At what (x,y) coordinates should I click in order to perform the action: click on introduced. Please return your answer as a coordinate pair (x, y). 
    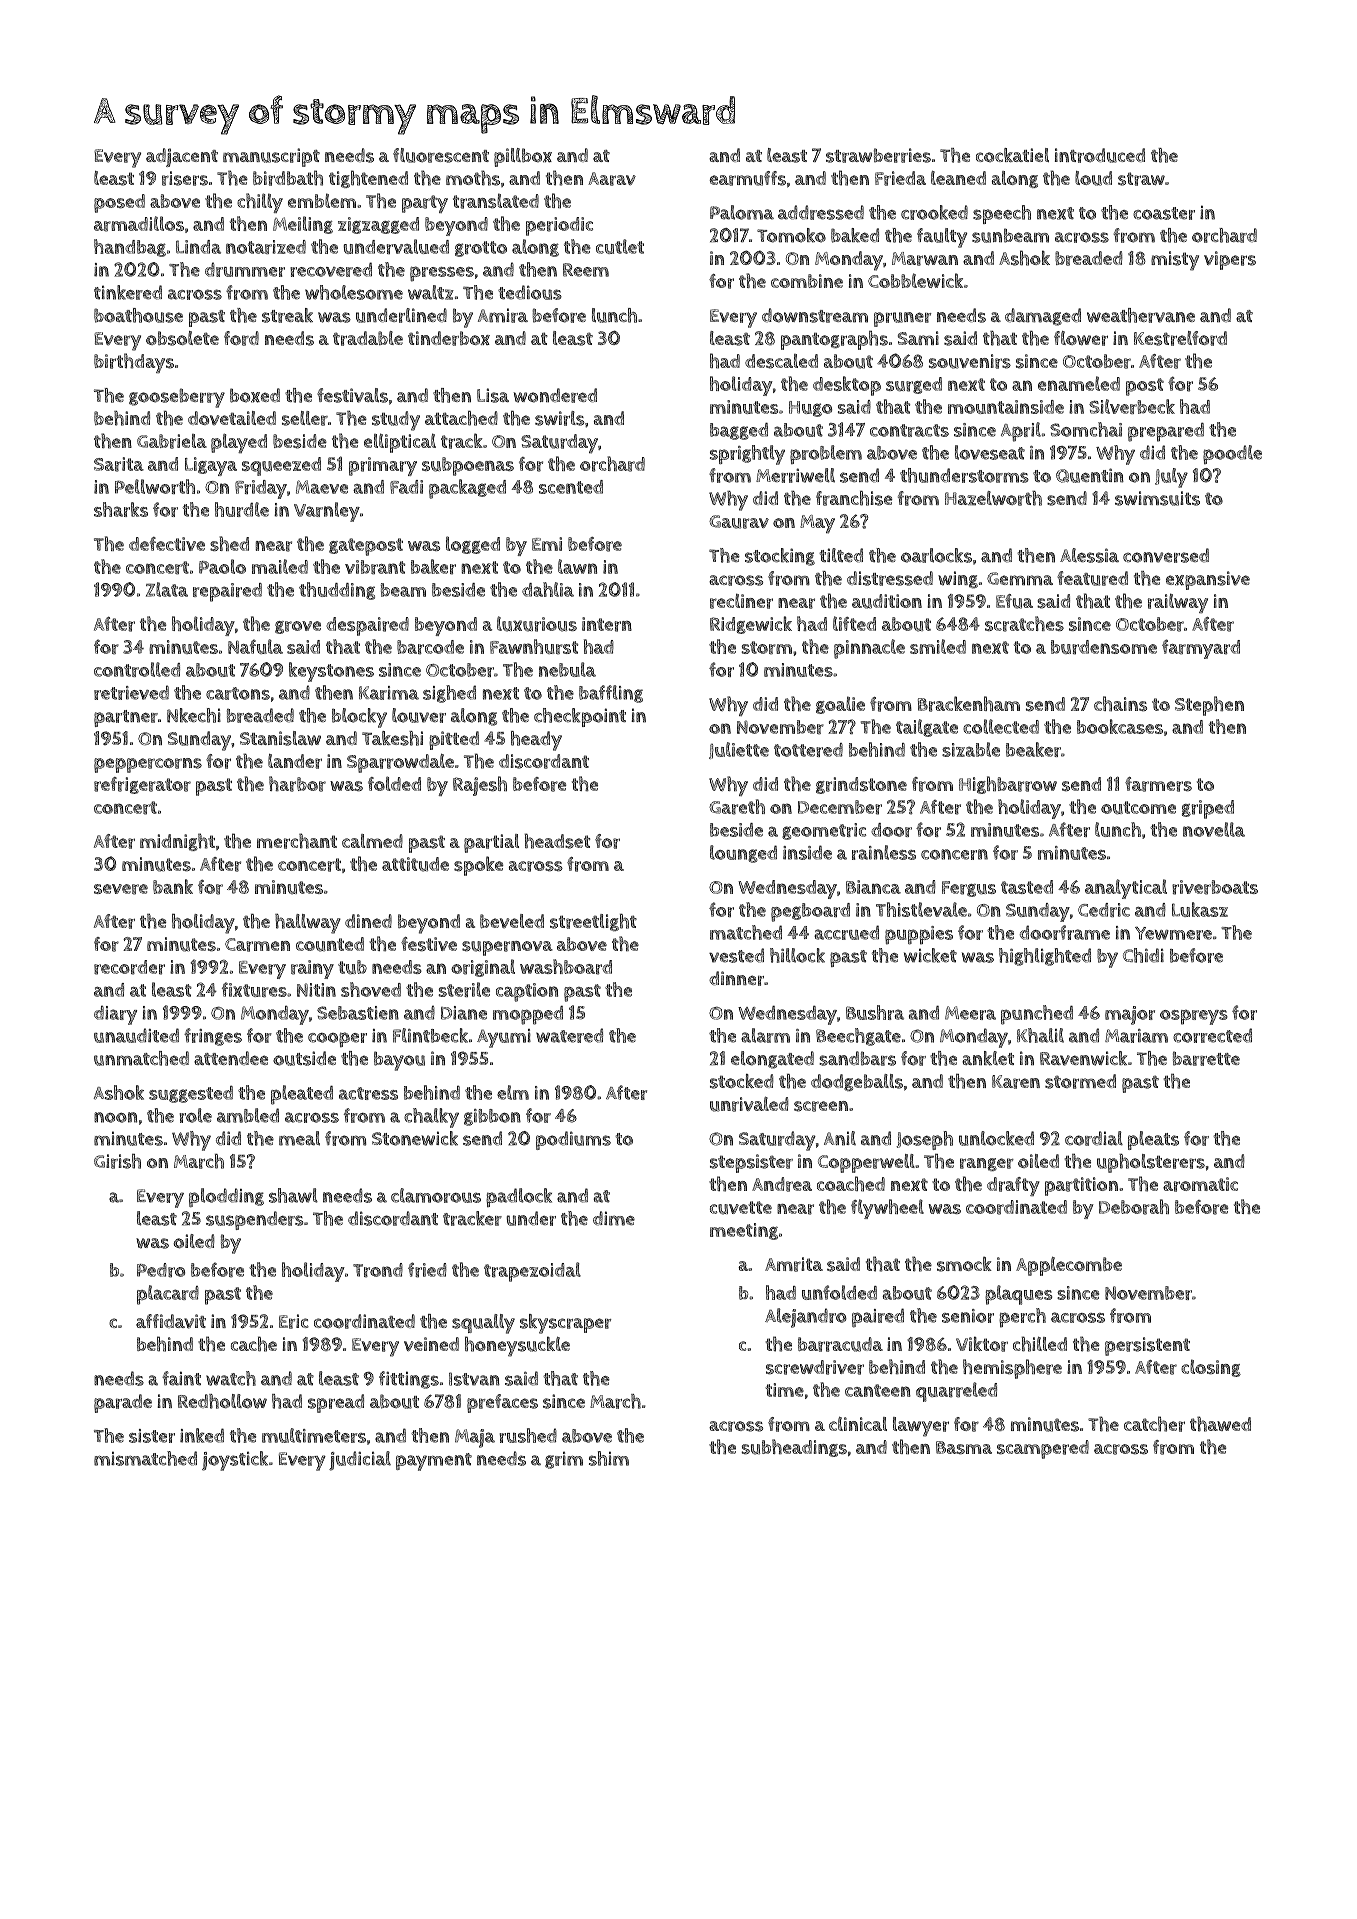
    Looking at the image, I should click on (1100, 155).
